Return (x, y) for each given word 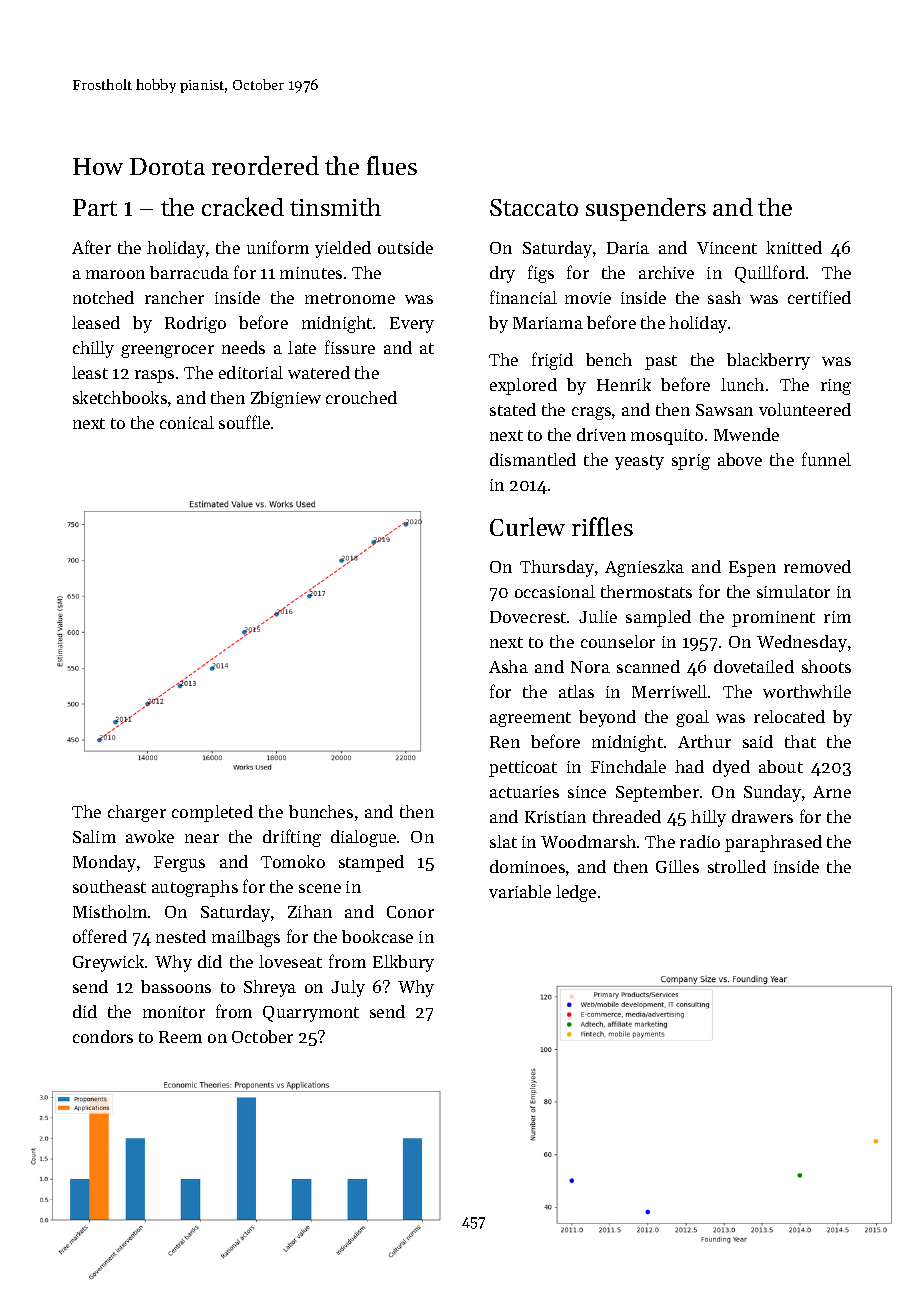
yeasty (639, 462)
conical (187, 422)
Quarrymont (311, 1014)
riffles (602, 526)
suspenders (646, 209)
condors (103, 1036)
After (91, 247)
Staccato (534, 207)
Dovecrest (528, 617)
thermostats (646, 591)
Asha (508, 666)
